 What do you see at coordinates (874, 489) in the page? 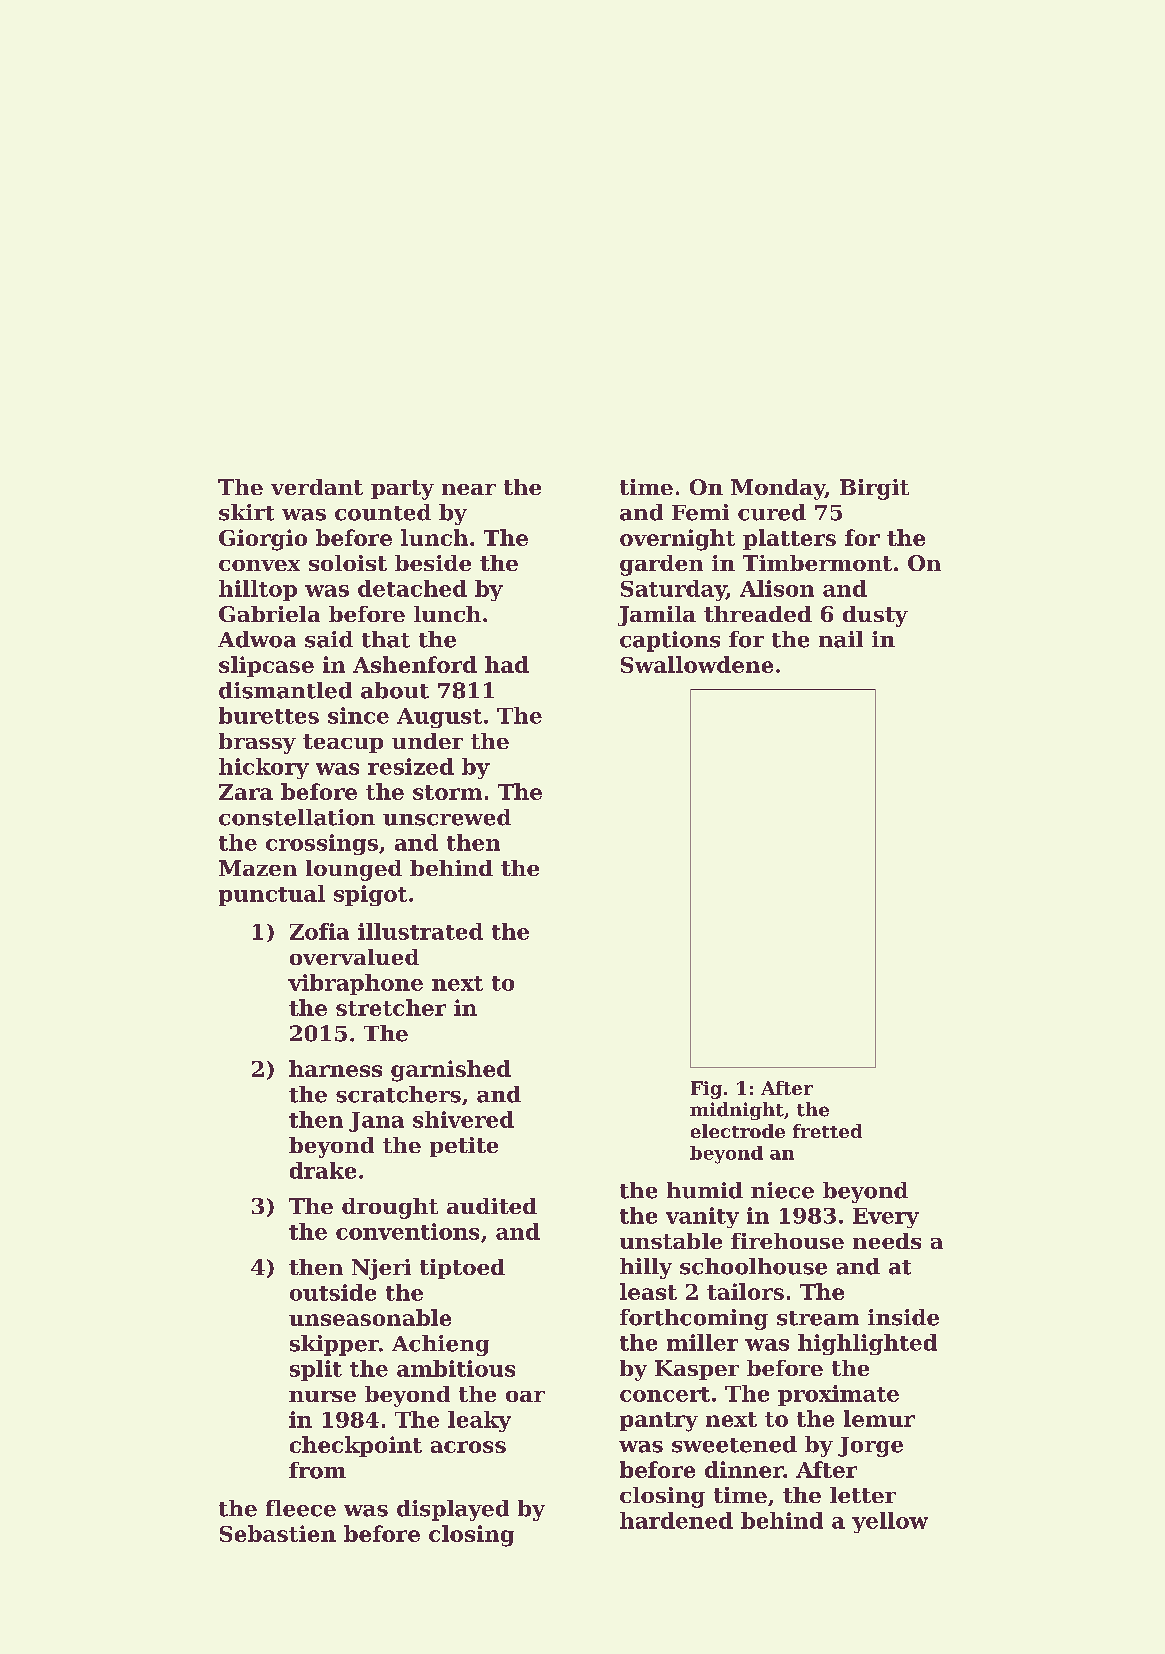
I see `Birgit` at bounding box center [874, 489].
